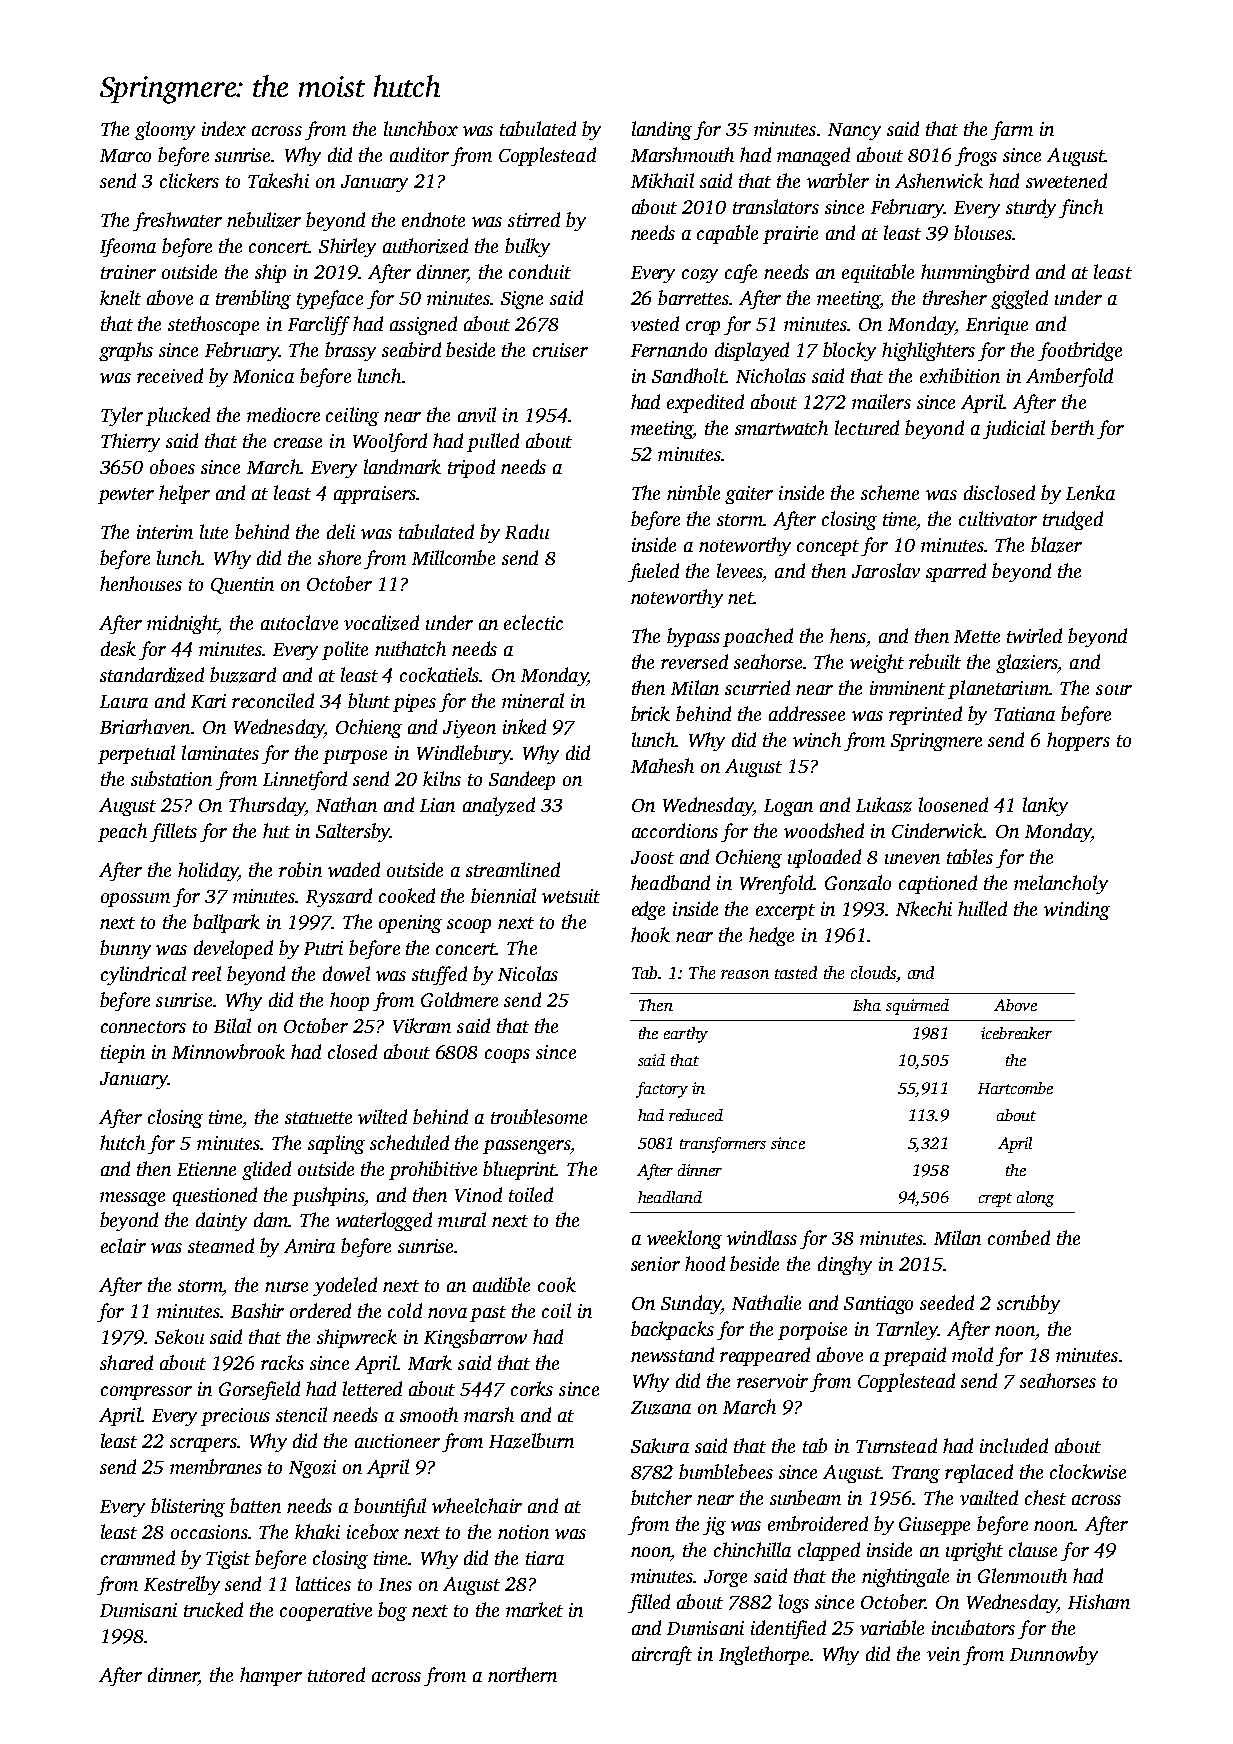  What do you see at coordinates (271, 1676) in the image?
I see `hamper` at bounding box center [271, 1676].
